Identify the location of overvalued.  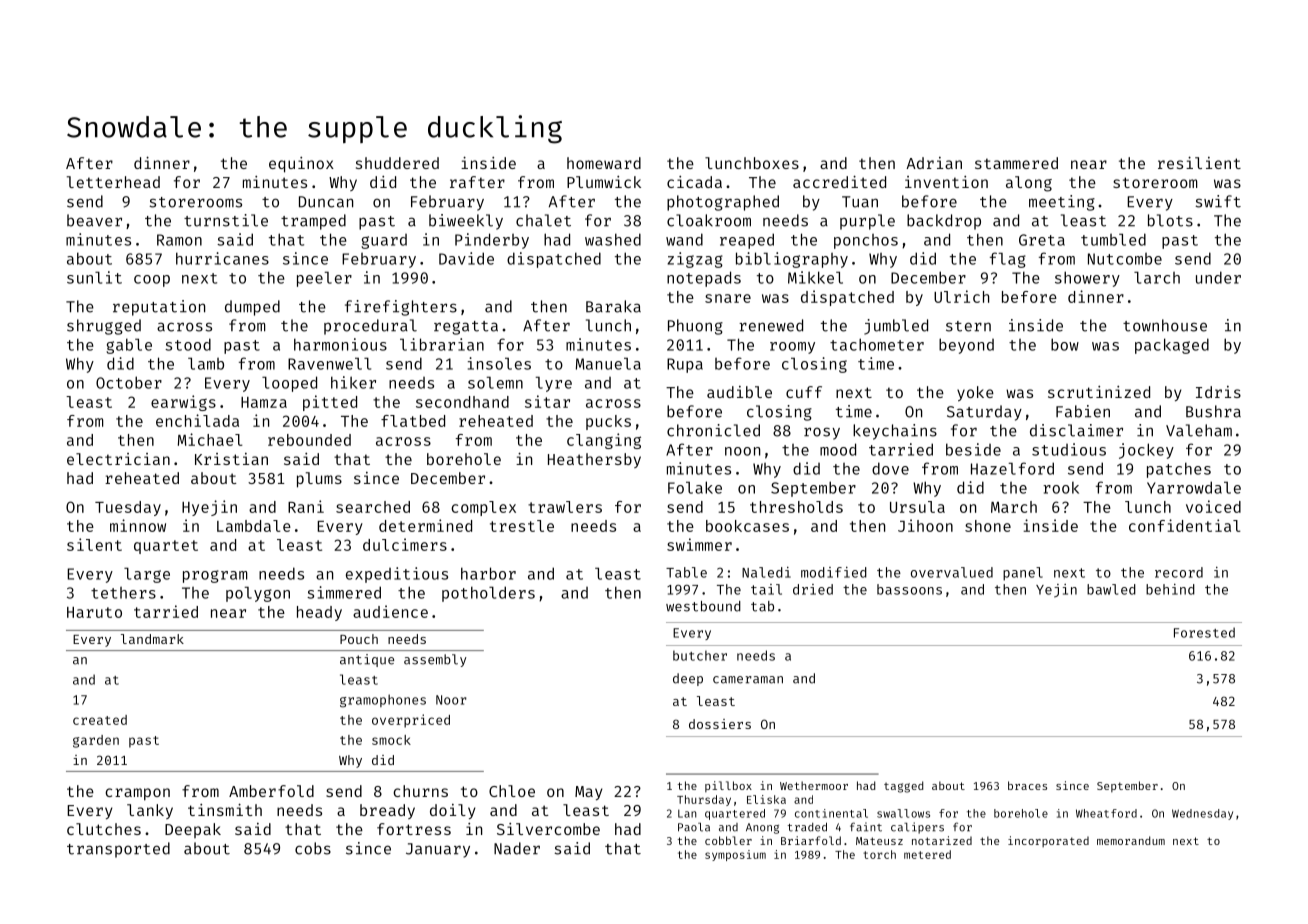
(952, 572).
